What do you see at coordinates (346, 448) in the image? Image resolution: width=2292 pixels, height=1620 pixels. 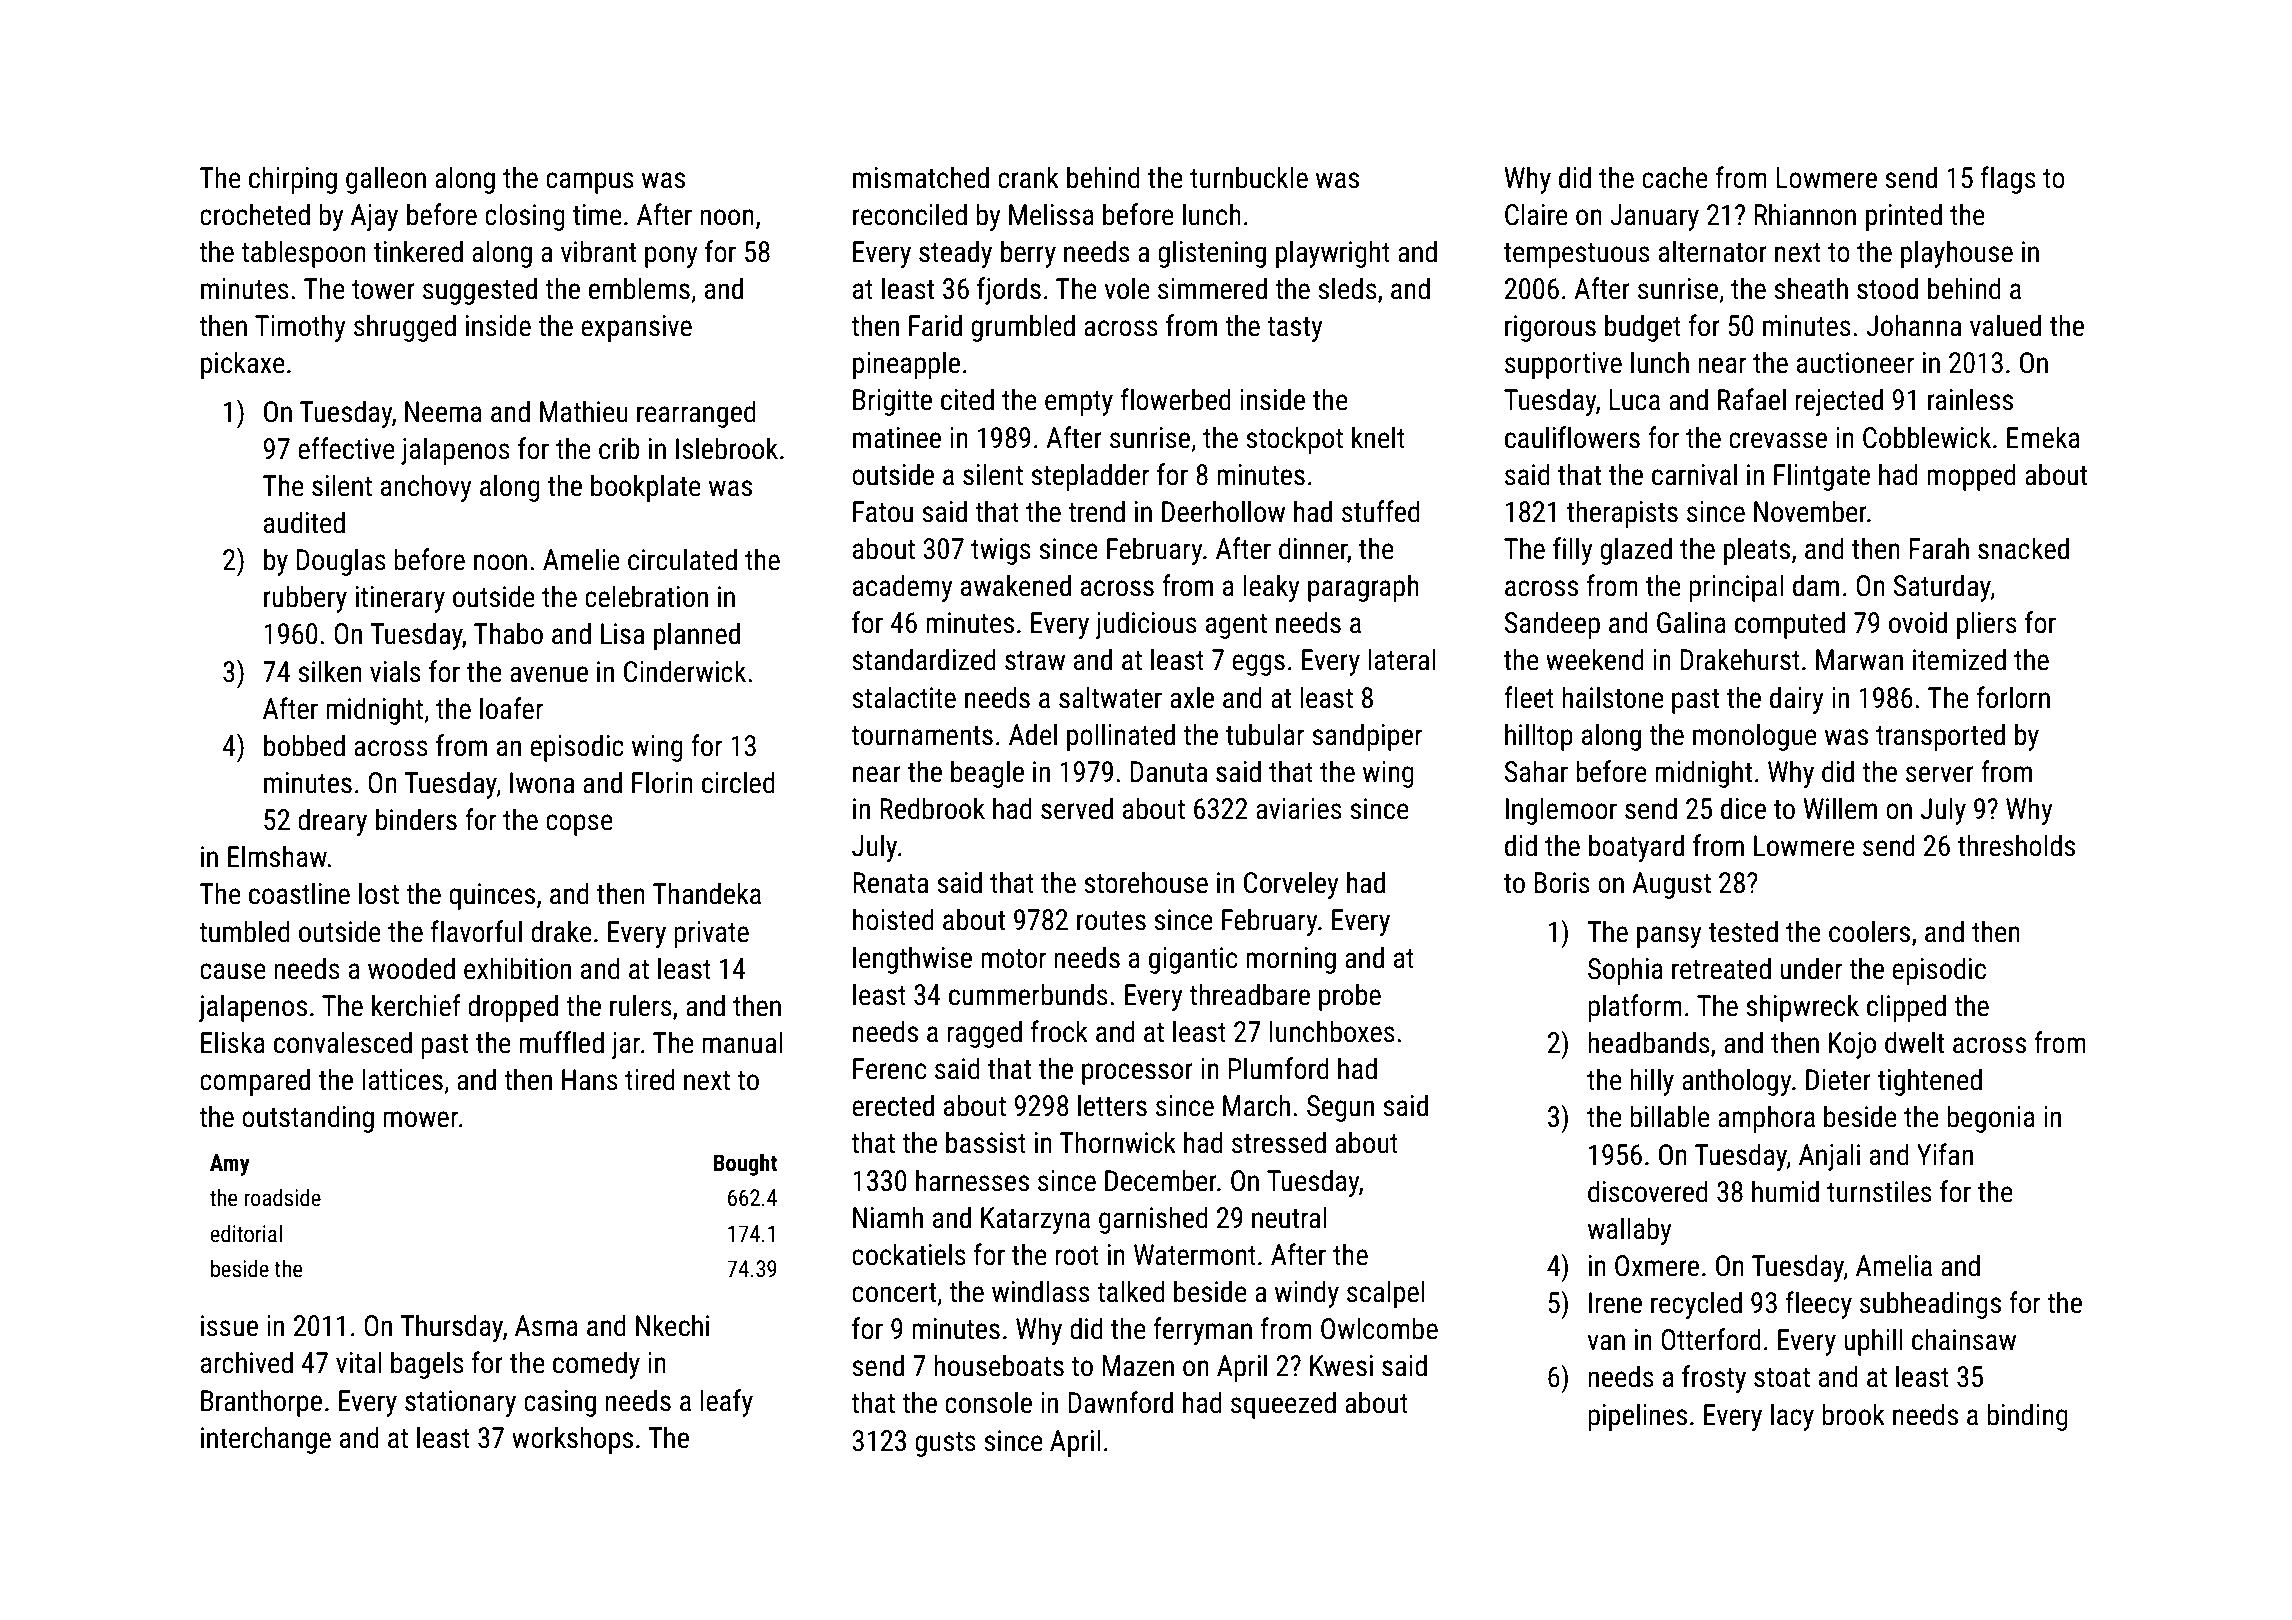 I see `effective` at bounding box center [346, 448].
